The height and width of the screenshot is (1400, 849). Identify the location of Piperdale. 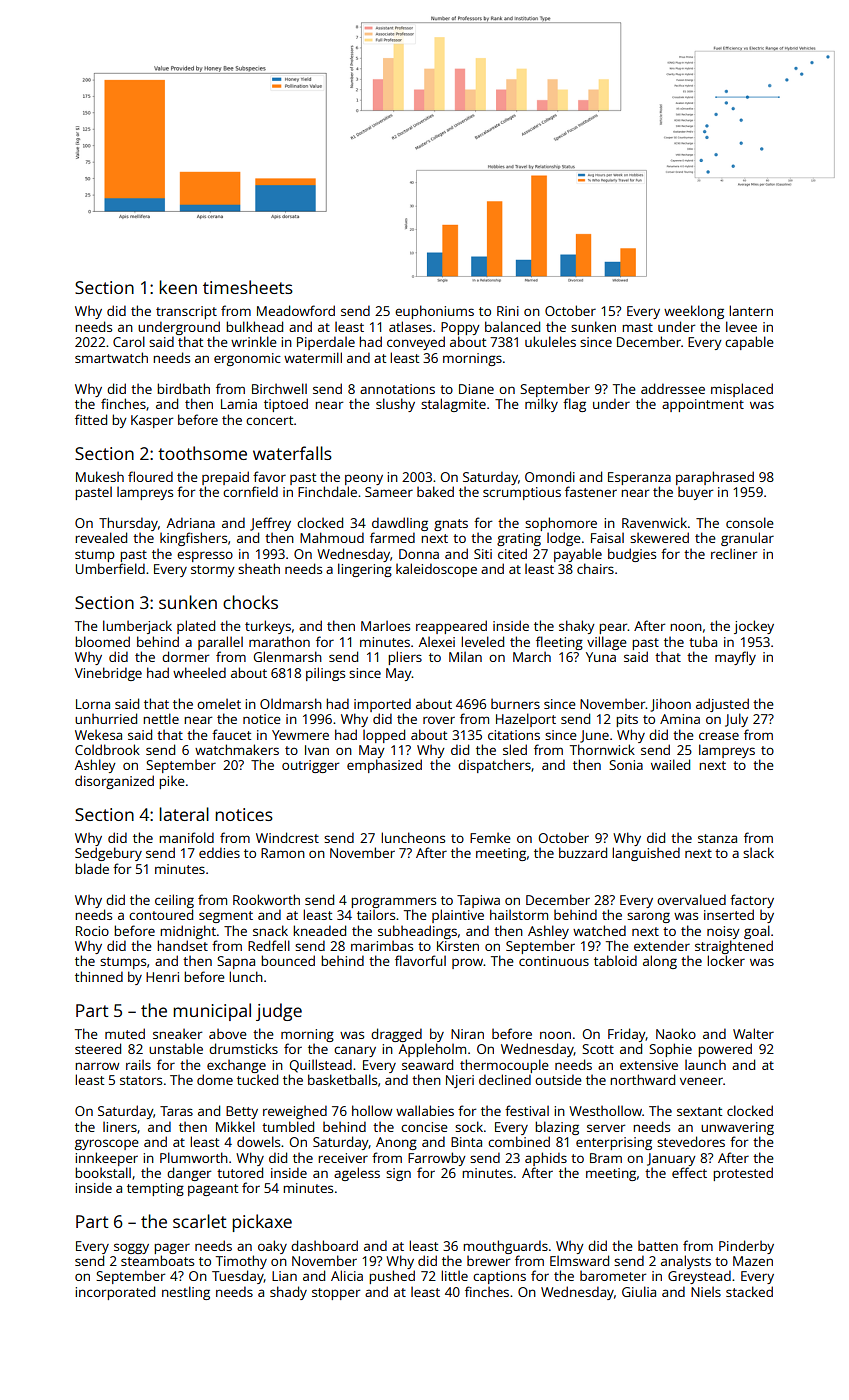
(326, 343).
